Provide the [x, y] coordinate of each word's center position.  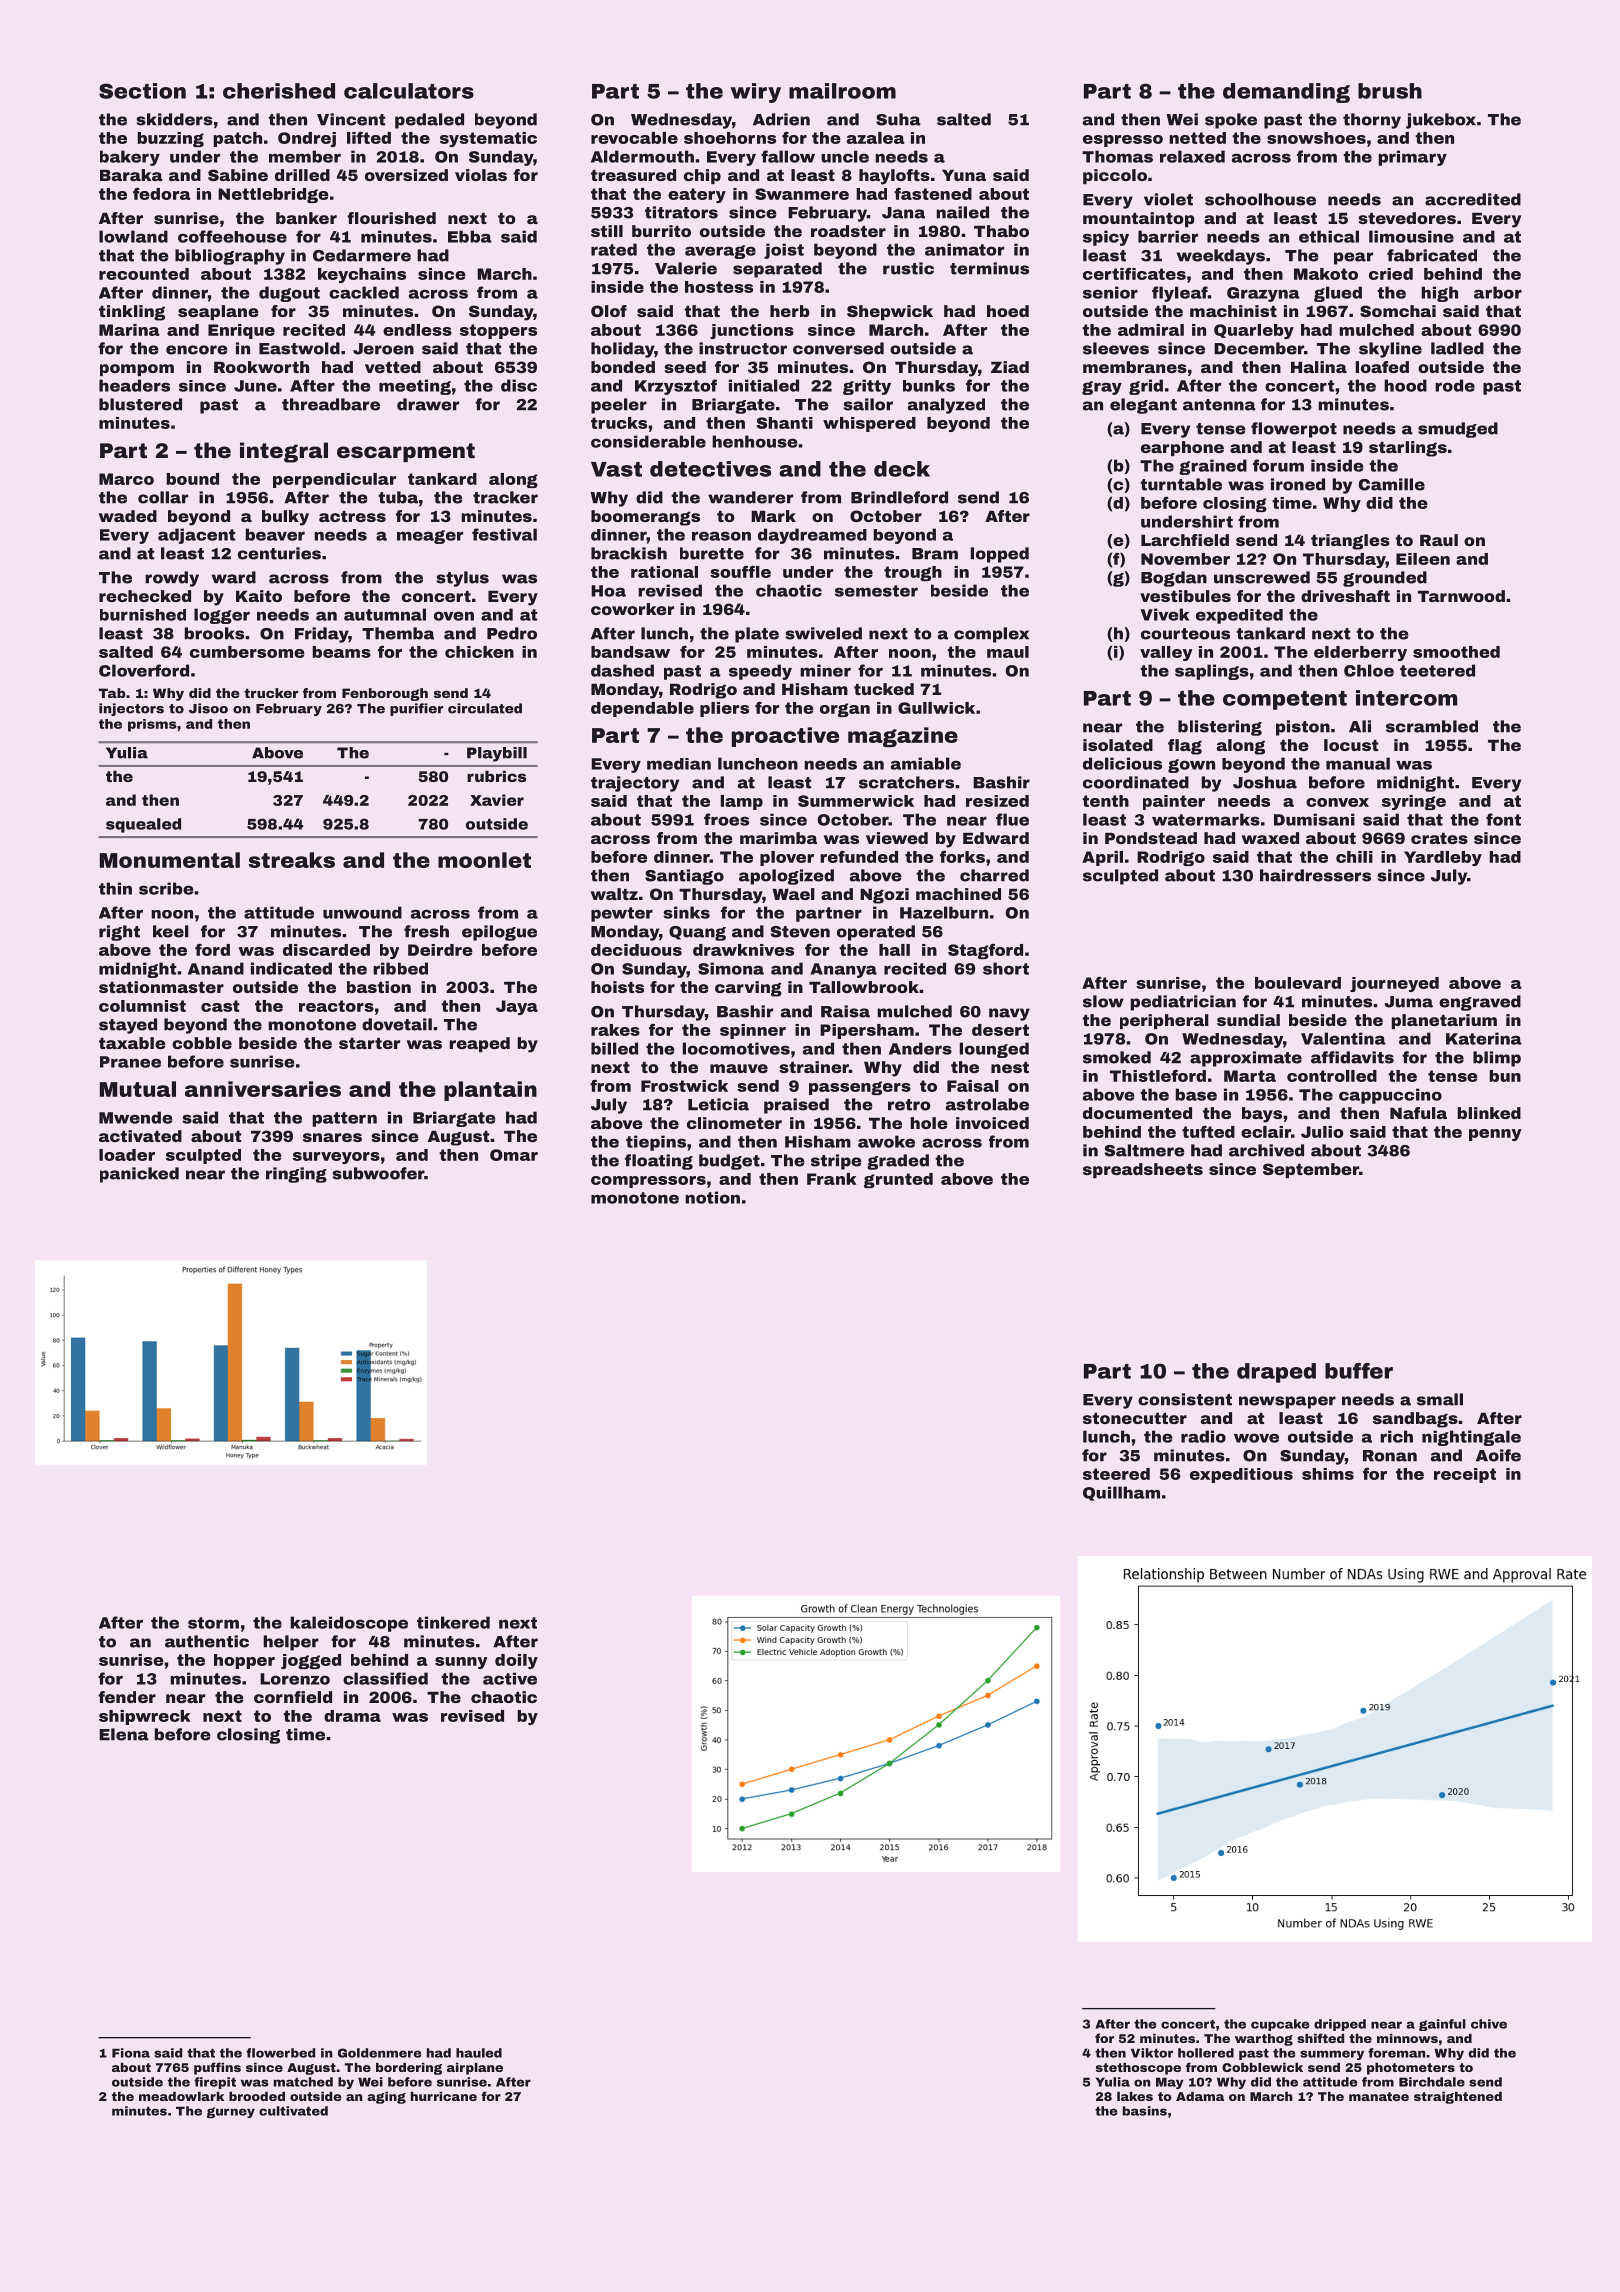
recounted [144, 274]
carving [748, 989]
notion [712, 1197]
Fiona [131, 2053]
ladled [1457, 348]
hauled [479, 2053]
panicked [139, 1175]
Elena [124, 1734]
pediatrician [1183, 1003]
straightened [1458, 2098]
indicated [291, 968]
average [720, 252]
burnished [143, 615]
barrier [1168, 236]
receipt [1465, 1475]
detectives [710, 469]
